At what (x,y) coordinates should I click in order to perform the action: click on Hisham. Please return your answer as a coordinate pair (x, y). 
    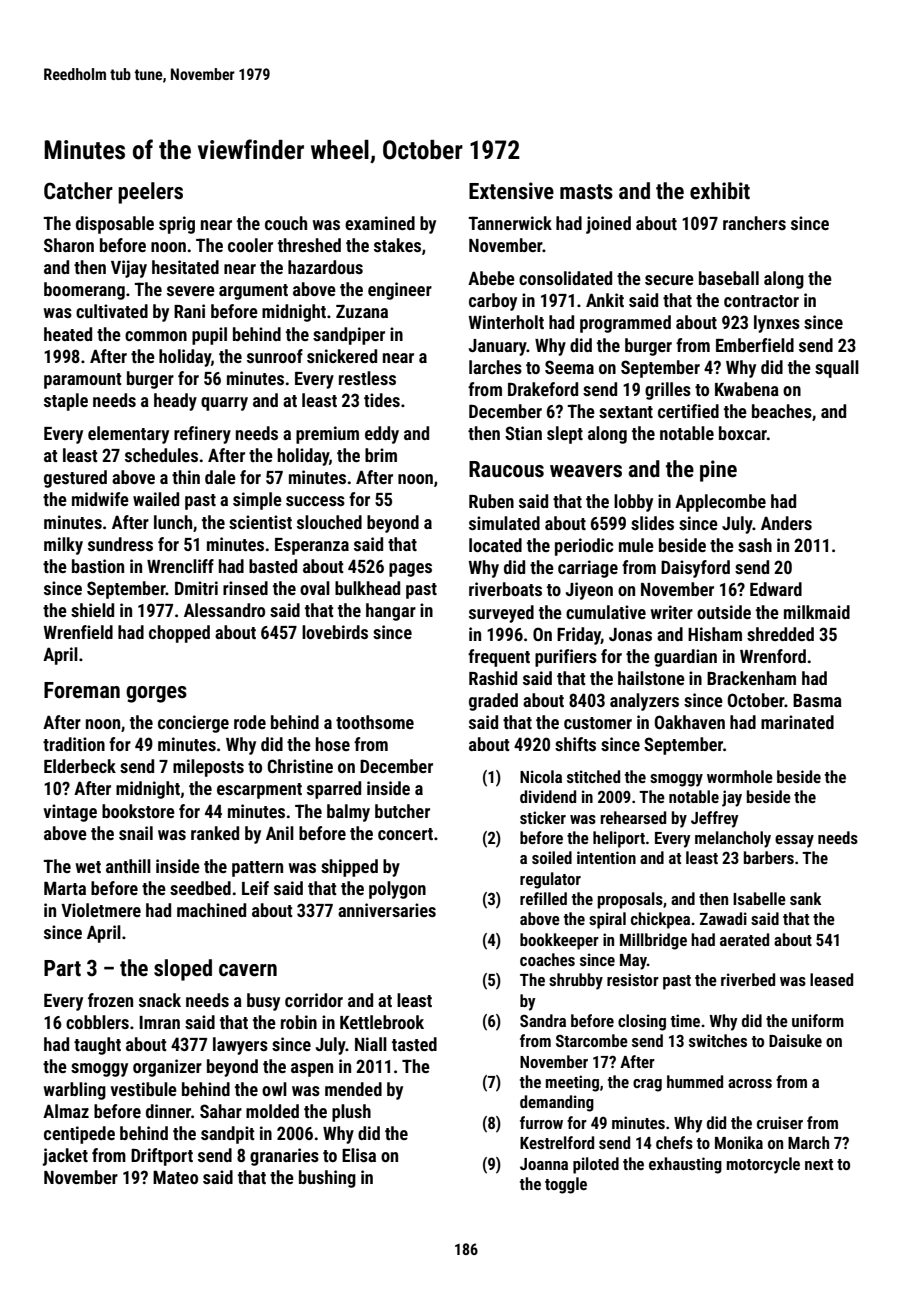
    Looking at the image, I should click on (715, 634).
